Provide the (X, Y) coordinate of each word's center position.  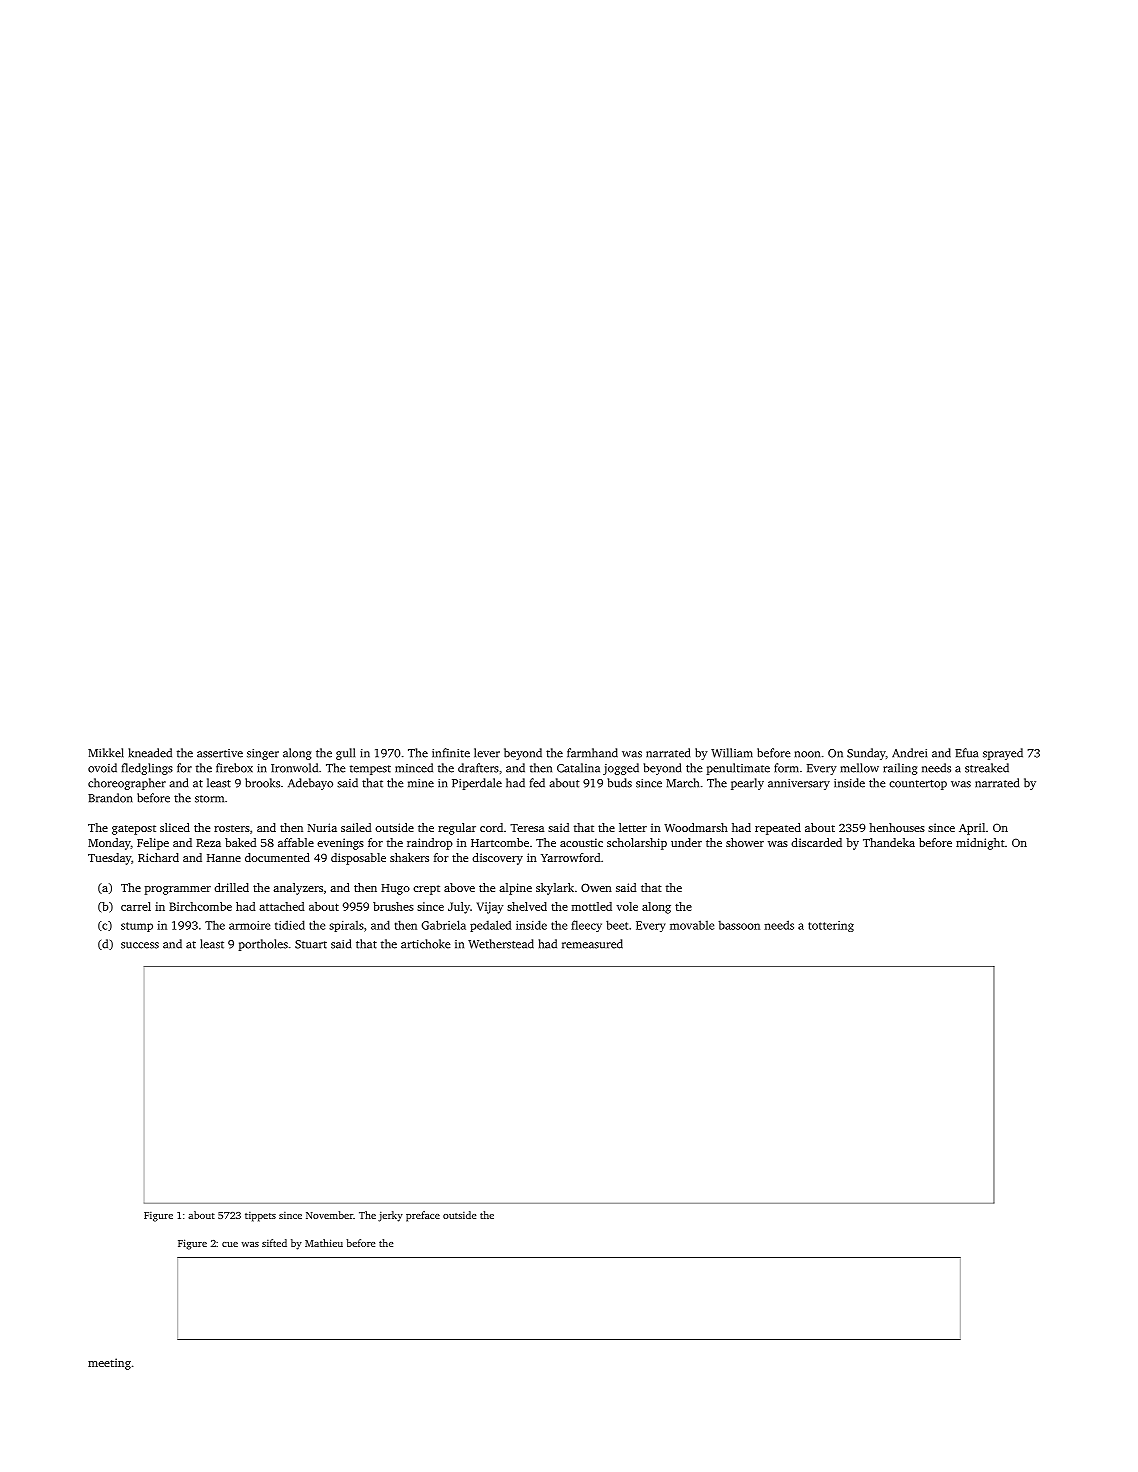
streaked (987, 768)
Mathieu (324, 1243)
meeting (109, 1364)
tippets (260, 1217)
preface (423, 1216)
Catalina (578, 768)
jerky (390, 1216)
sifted (274, 1243)
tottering (831, 926)
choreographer (127, 784)
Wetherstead (501, 944)
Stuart (311, 944)
